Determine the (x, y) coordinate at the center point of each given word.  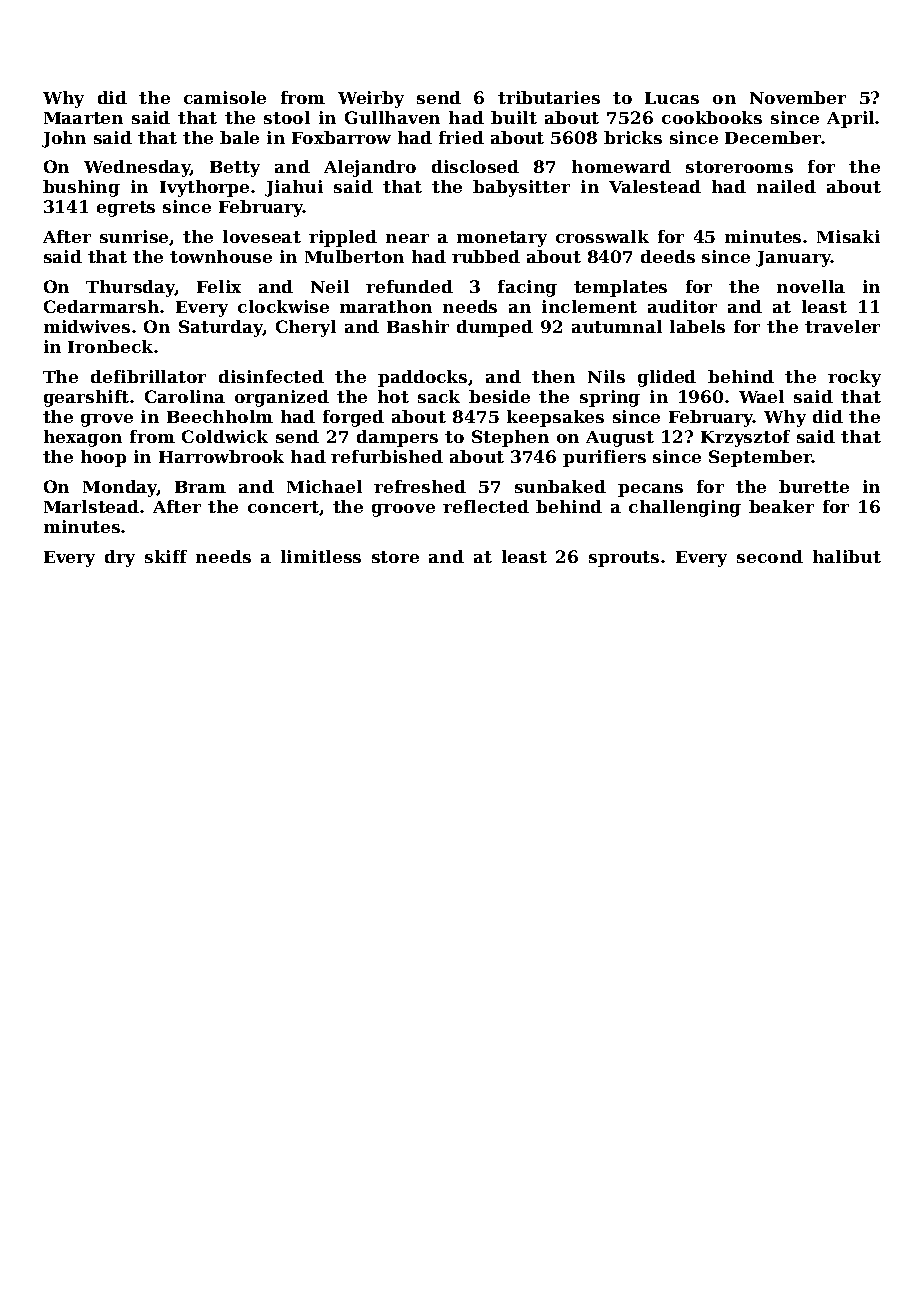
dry (120, 558)
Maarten (83, 118)
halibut (847, 556)
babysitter (521, 188)
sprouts (624, 559)
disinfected (271, 376)
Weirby (371, 99)
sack (439, 396)
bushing (81, 188)
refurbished (387, 456)
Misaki (848, 236)
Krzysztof (745, 438)
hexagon (83, 438)
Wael (761, 396)
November (798, 97)
